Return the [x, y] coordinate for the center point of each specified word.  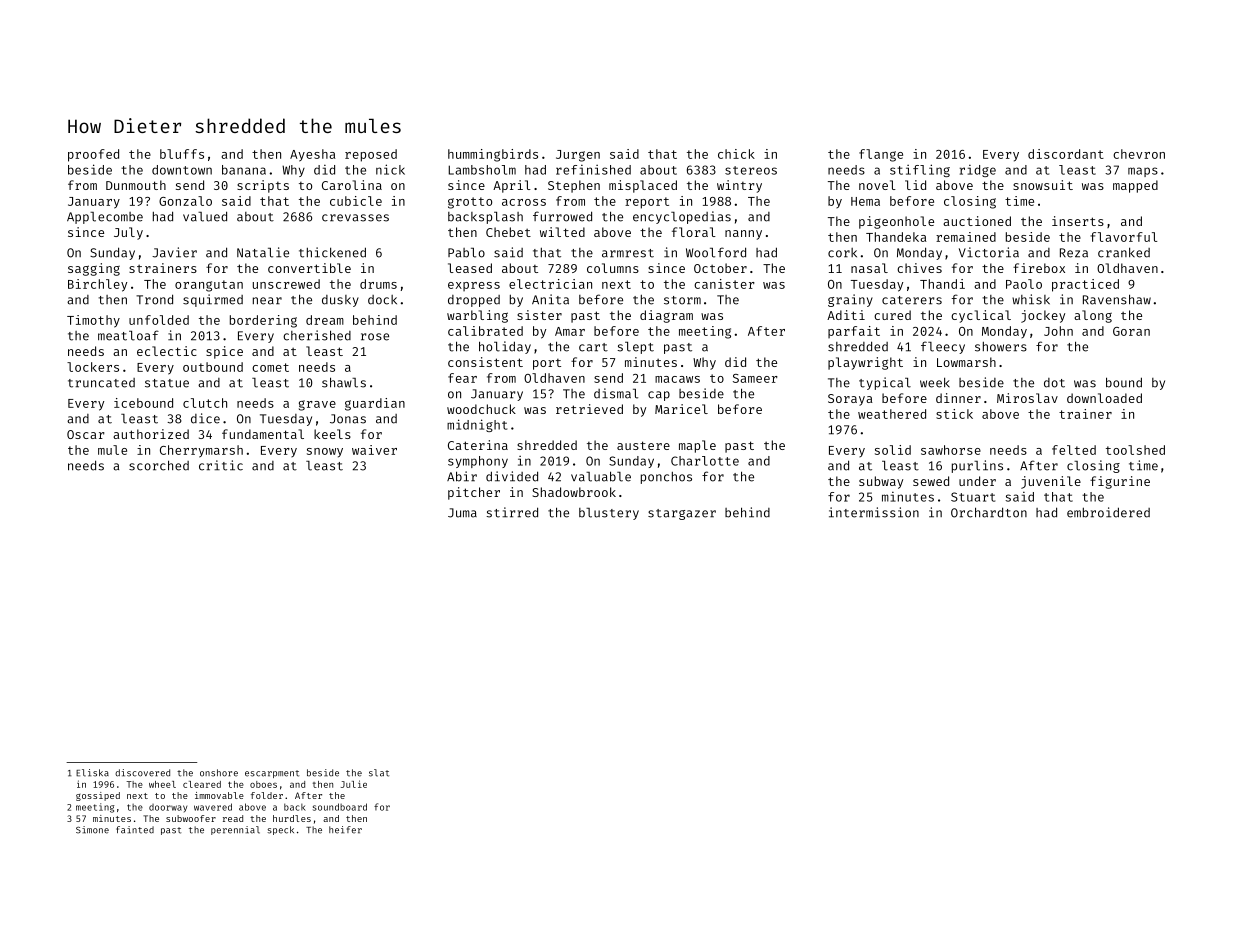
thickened [332, 252]
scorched [159, 465]
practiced [1085, 285]
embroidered [1108, 512]
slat [379, 773]
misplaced [643, 186]
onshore [219, 773]
